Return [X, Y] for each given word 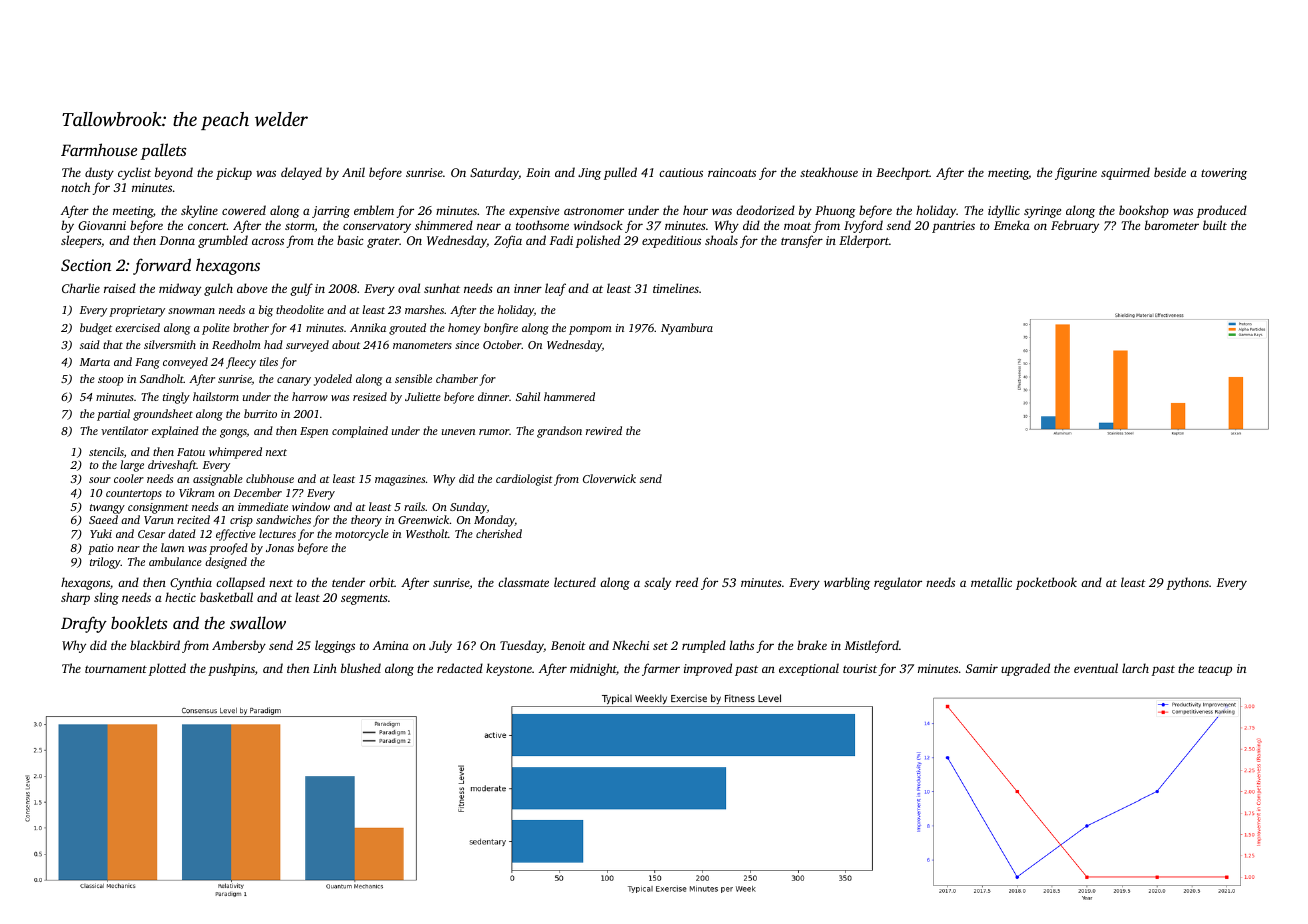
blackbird [155, 645]
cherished [499, 533]
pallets [163, 151]
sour [100, 480]
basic [350, 240]
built [1215, 225]
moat [797, 226]
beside [1170, 172]
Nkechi [630, 645]
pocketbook [1046, 583]
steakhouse [829, 172]
